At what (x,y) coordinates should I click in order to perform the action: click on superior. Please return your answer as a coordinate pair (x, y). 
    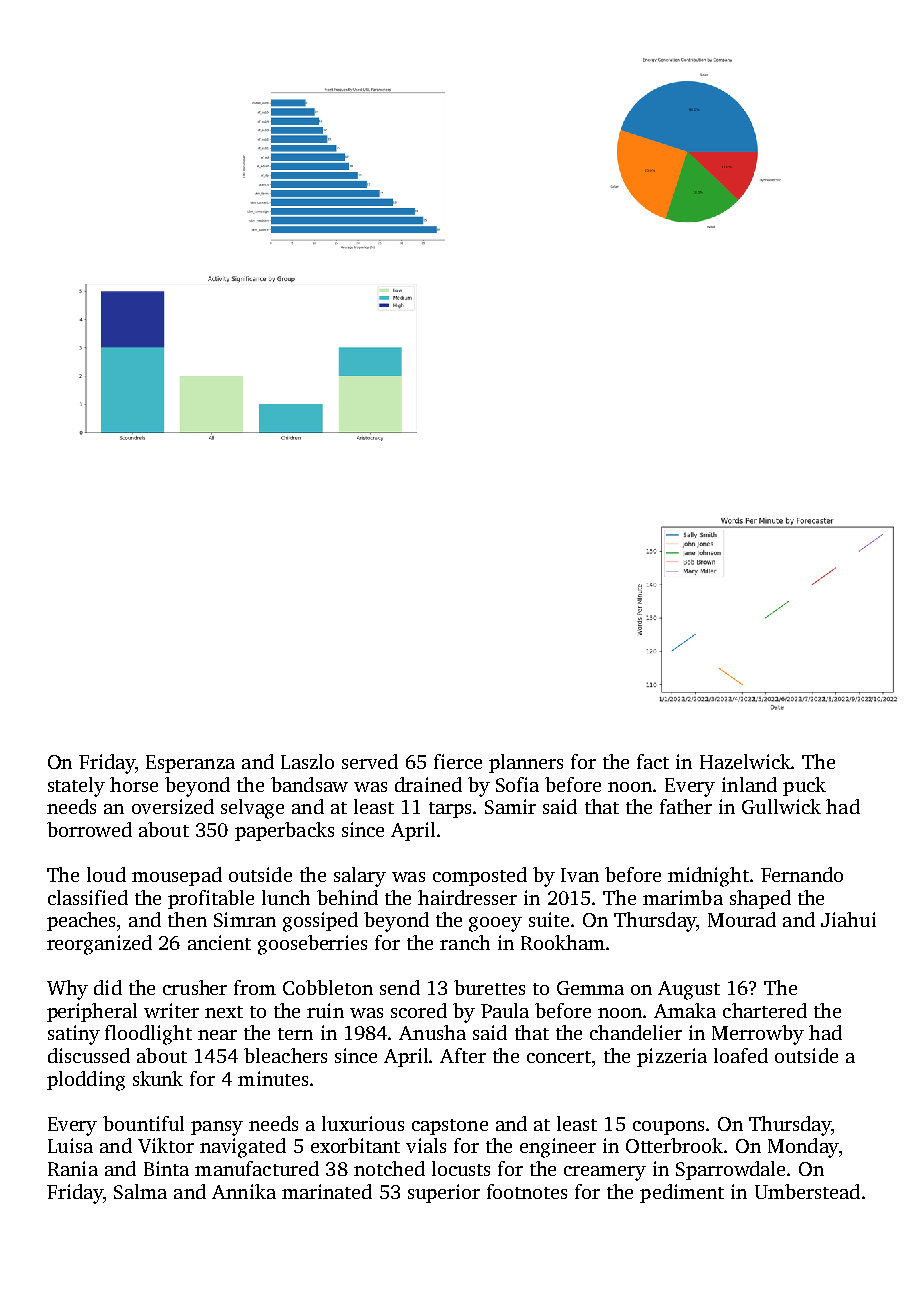
    Looking at the image, I should click on (444, 1193).
